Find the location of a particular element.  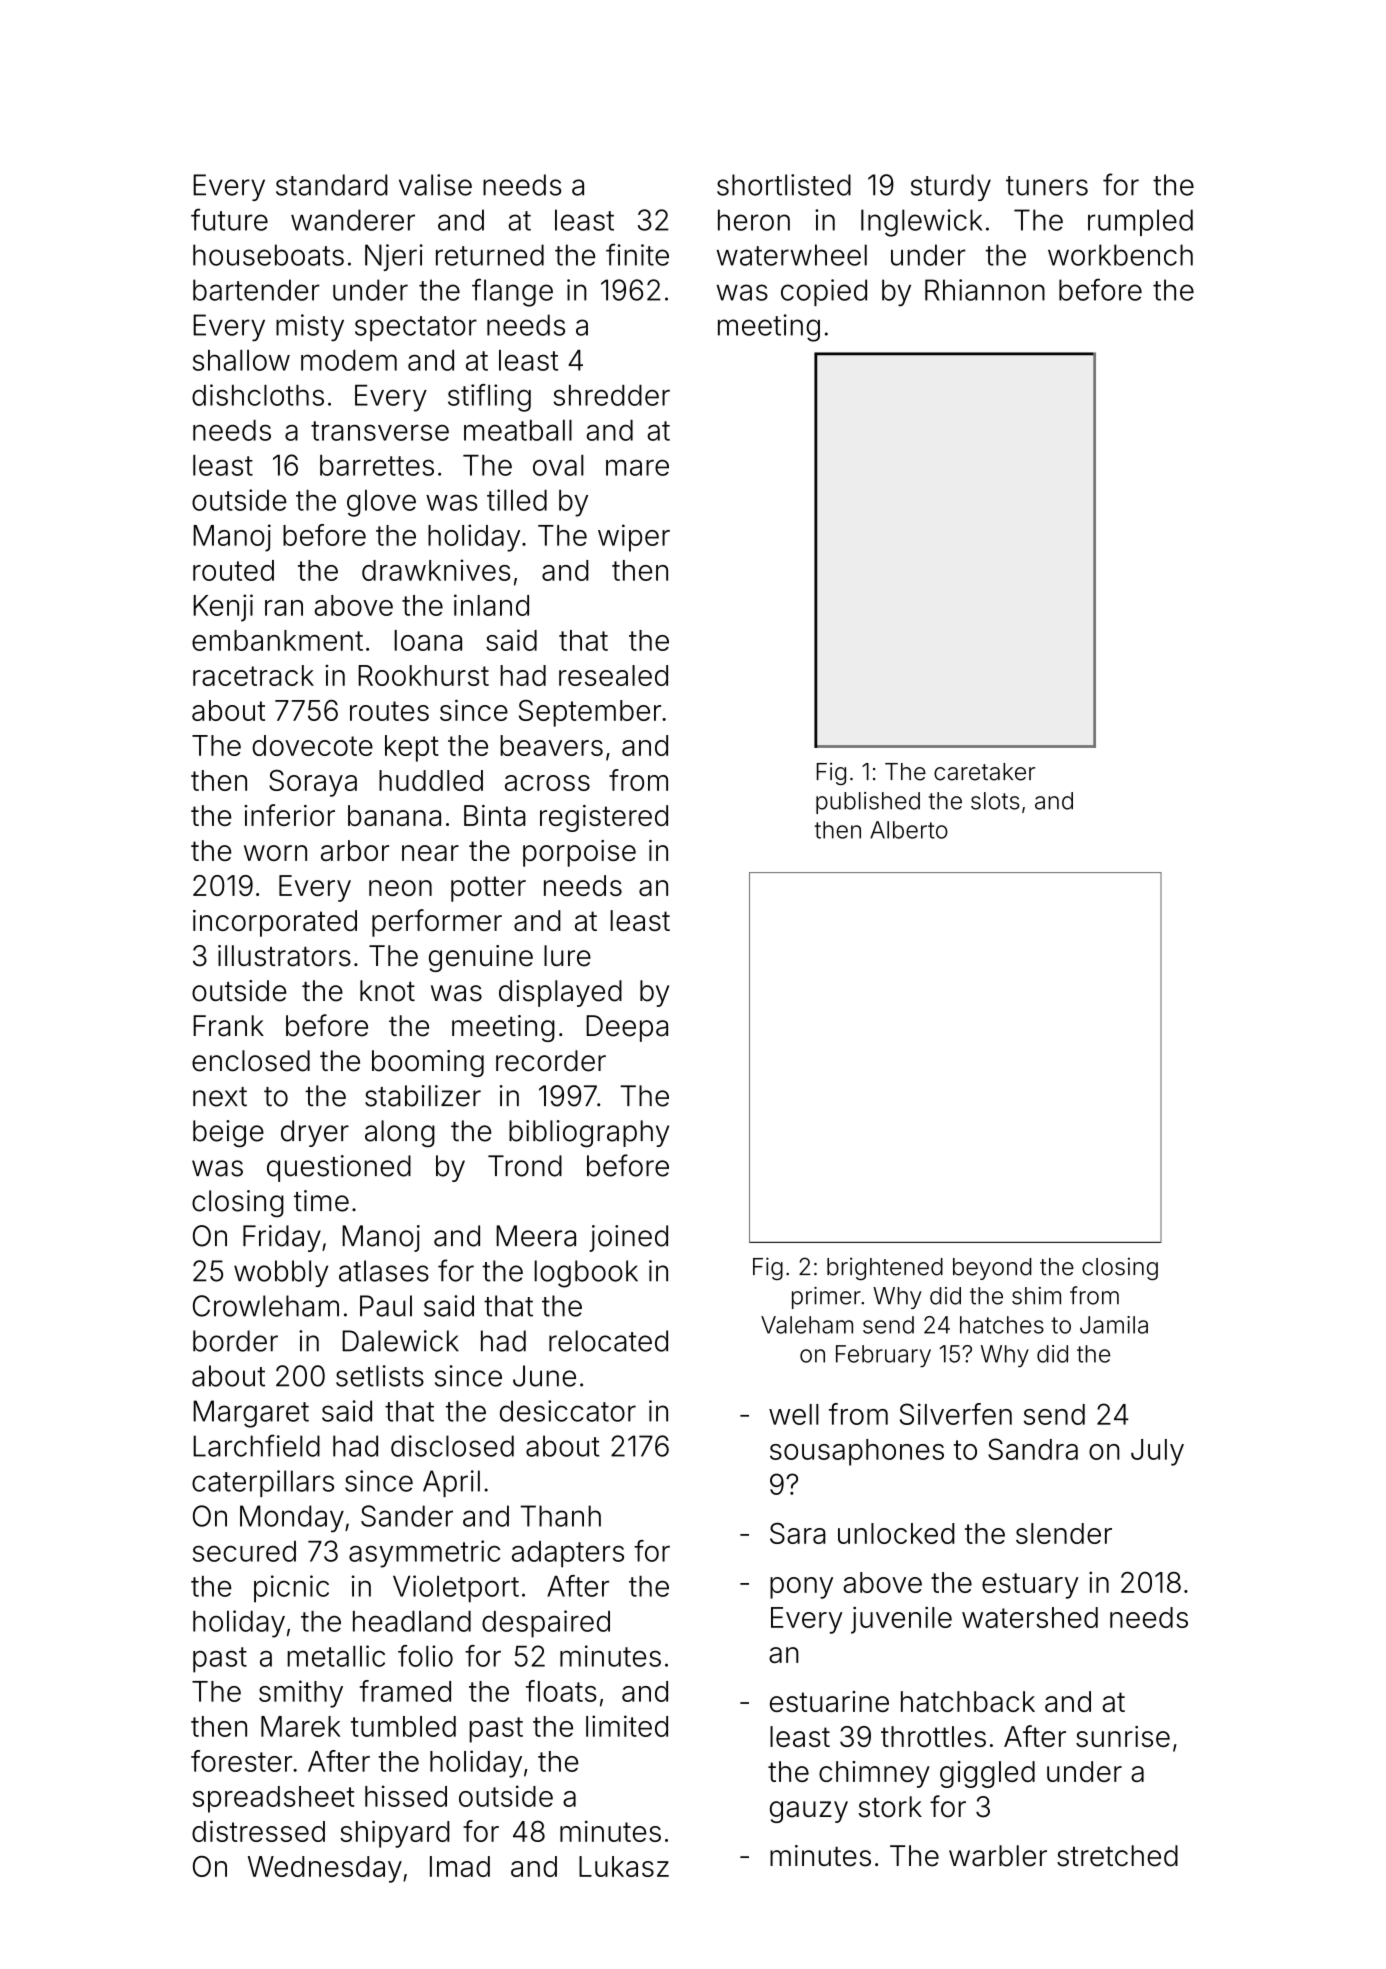

worn is located at coordinates (275, 853).
